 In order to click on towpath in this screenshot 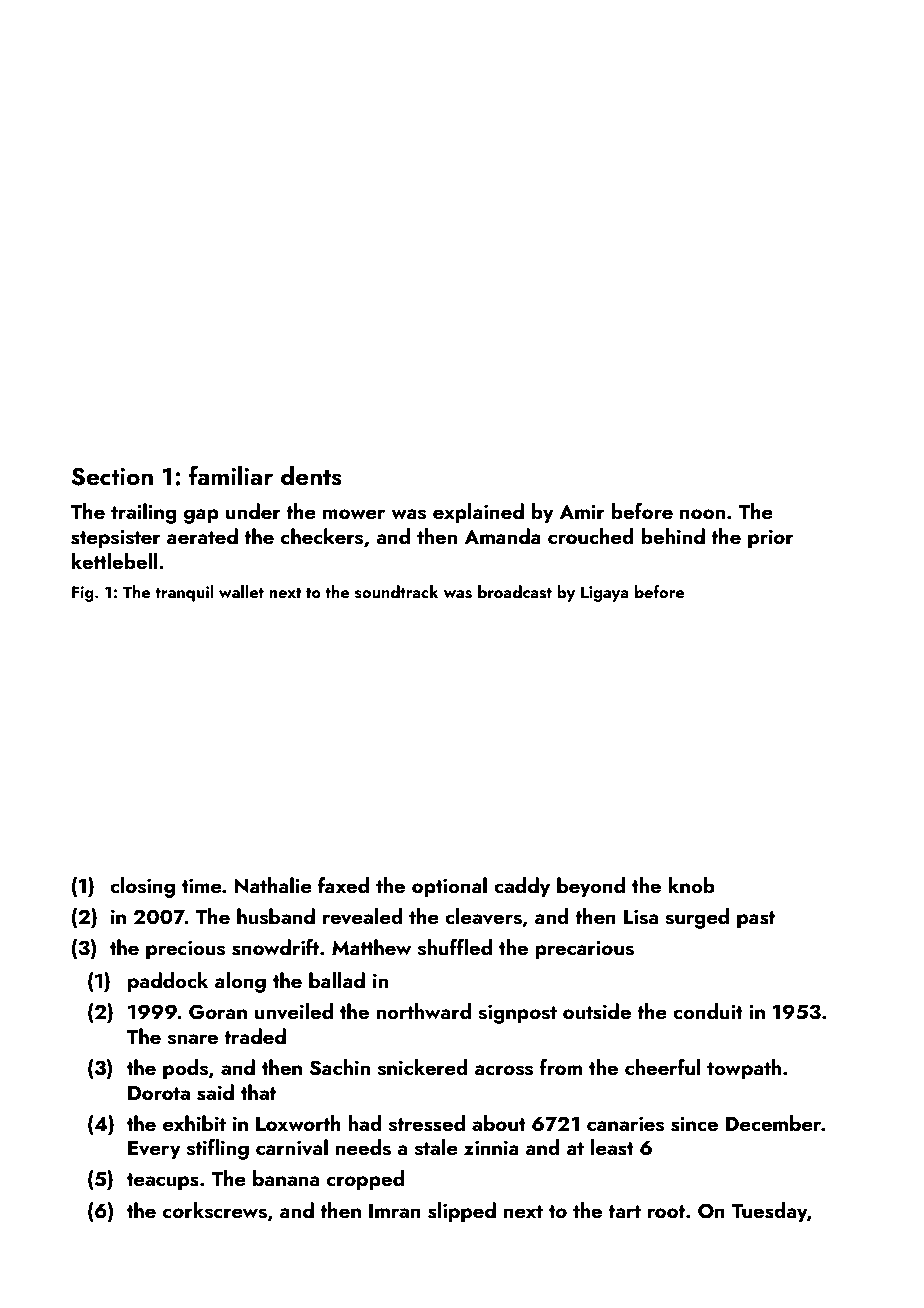, I will do `click(744, 1069)`.
